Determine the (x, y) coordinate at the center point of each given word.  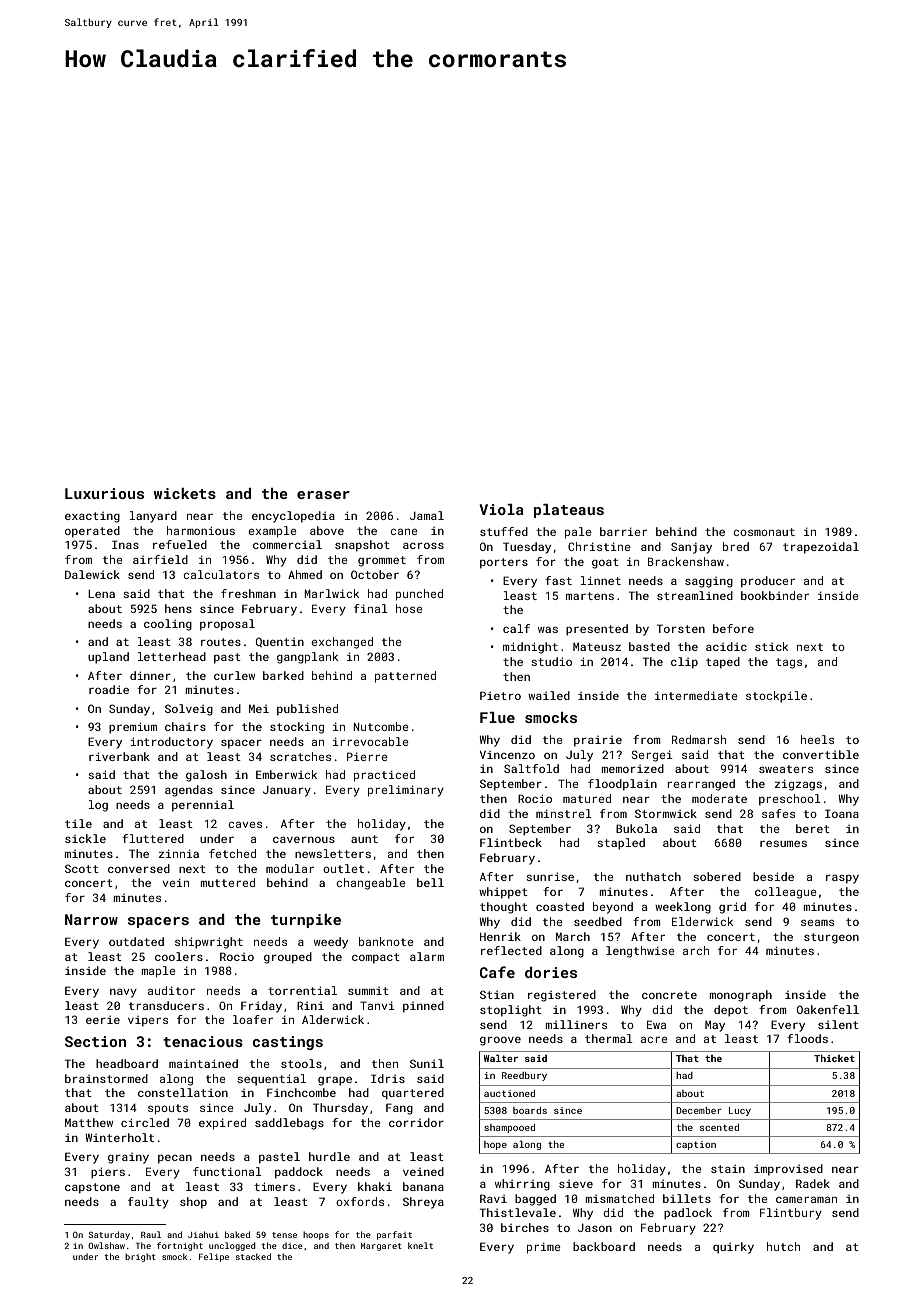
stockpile (776, 697)
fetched (232, 853)
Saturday (109, 1235)
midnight (530, 648)
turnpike (306, 921)
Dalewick (92, 574)
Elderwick (702, 921)
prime (544, 1248)
